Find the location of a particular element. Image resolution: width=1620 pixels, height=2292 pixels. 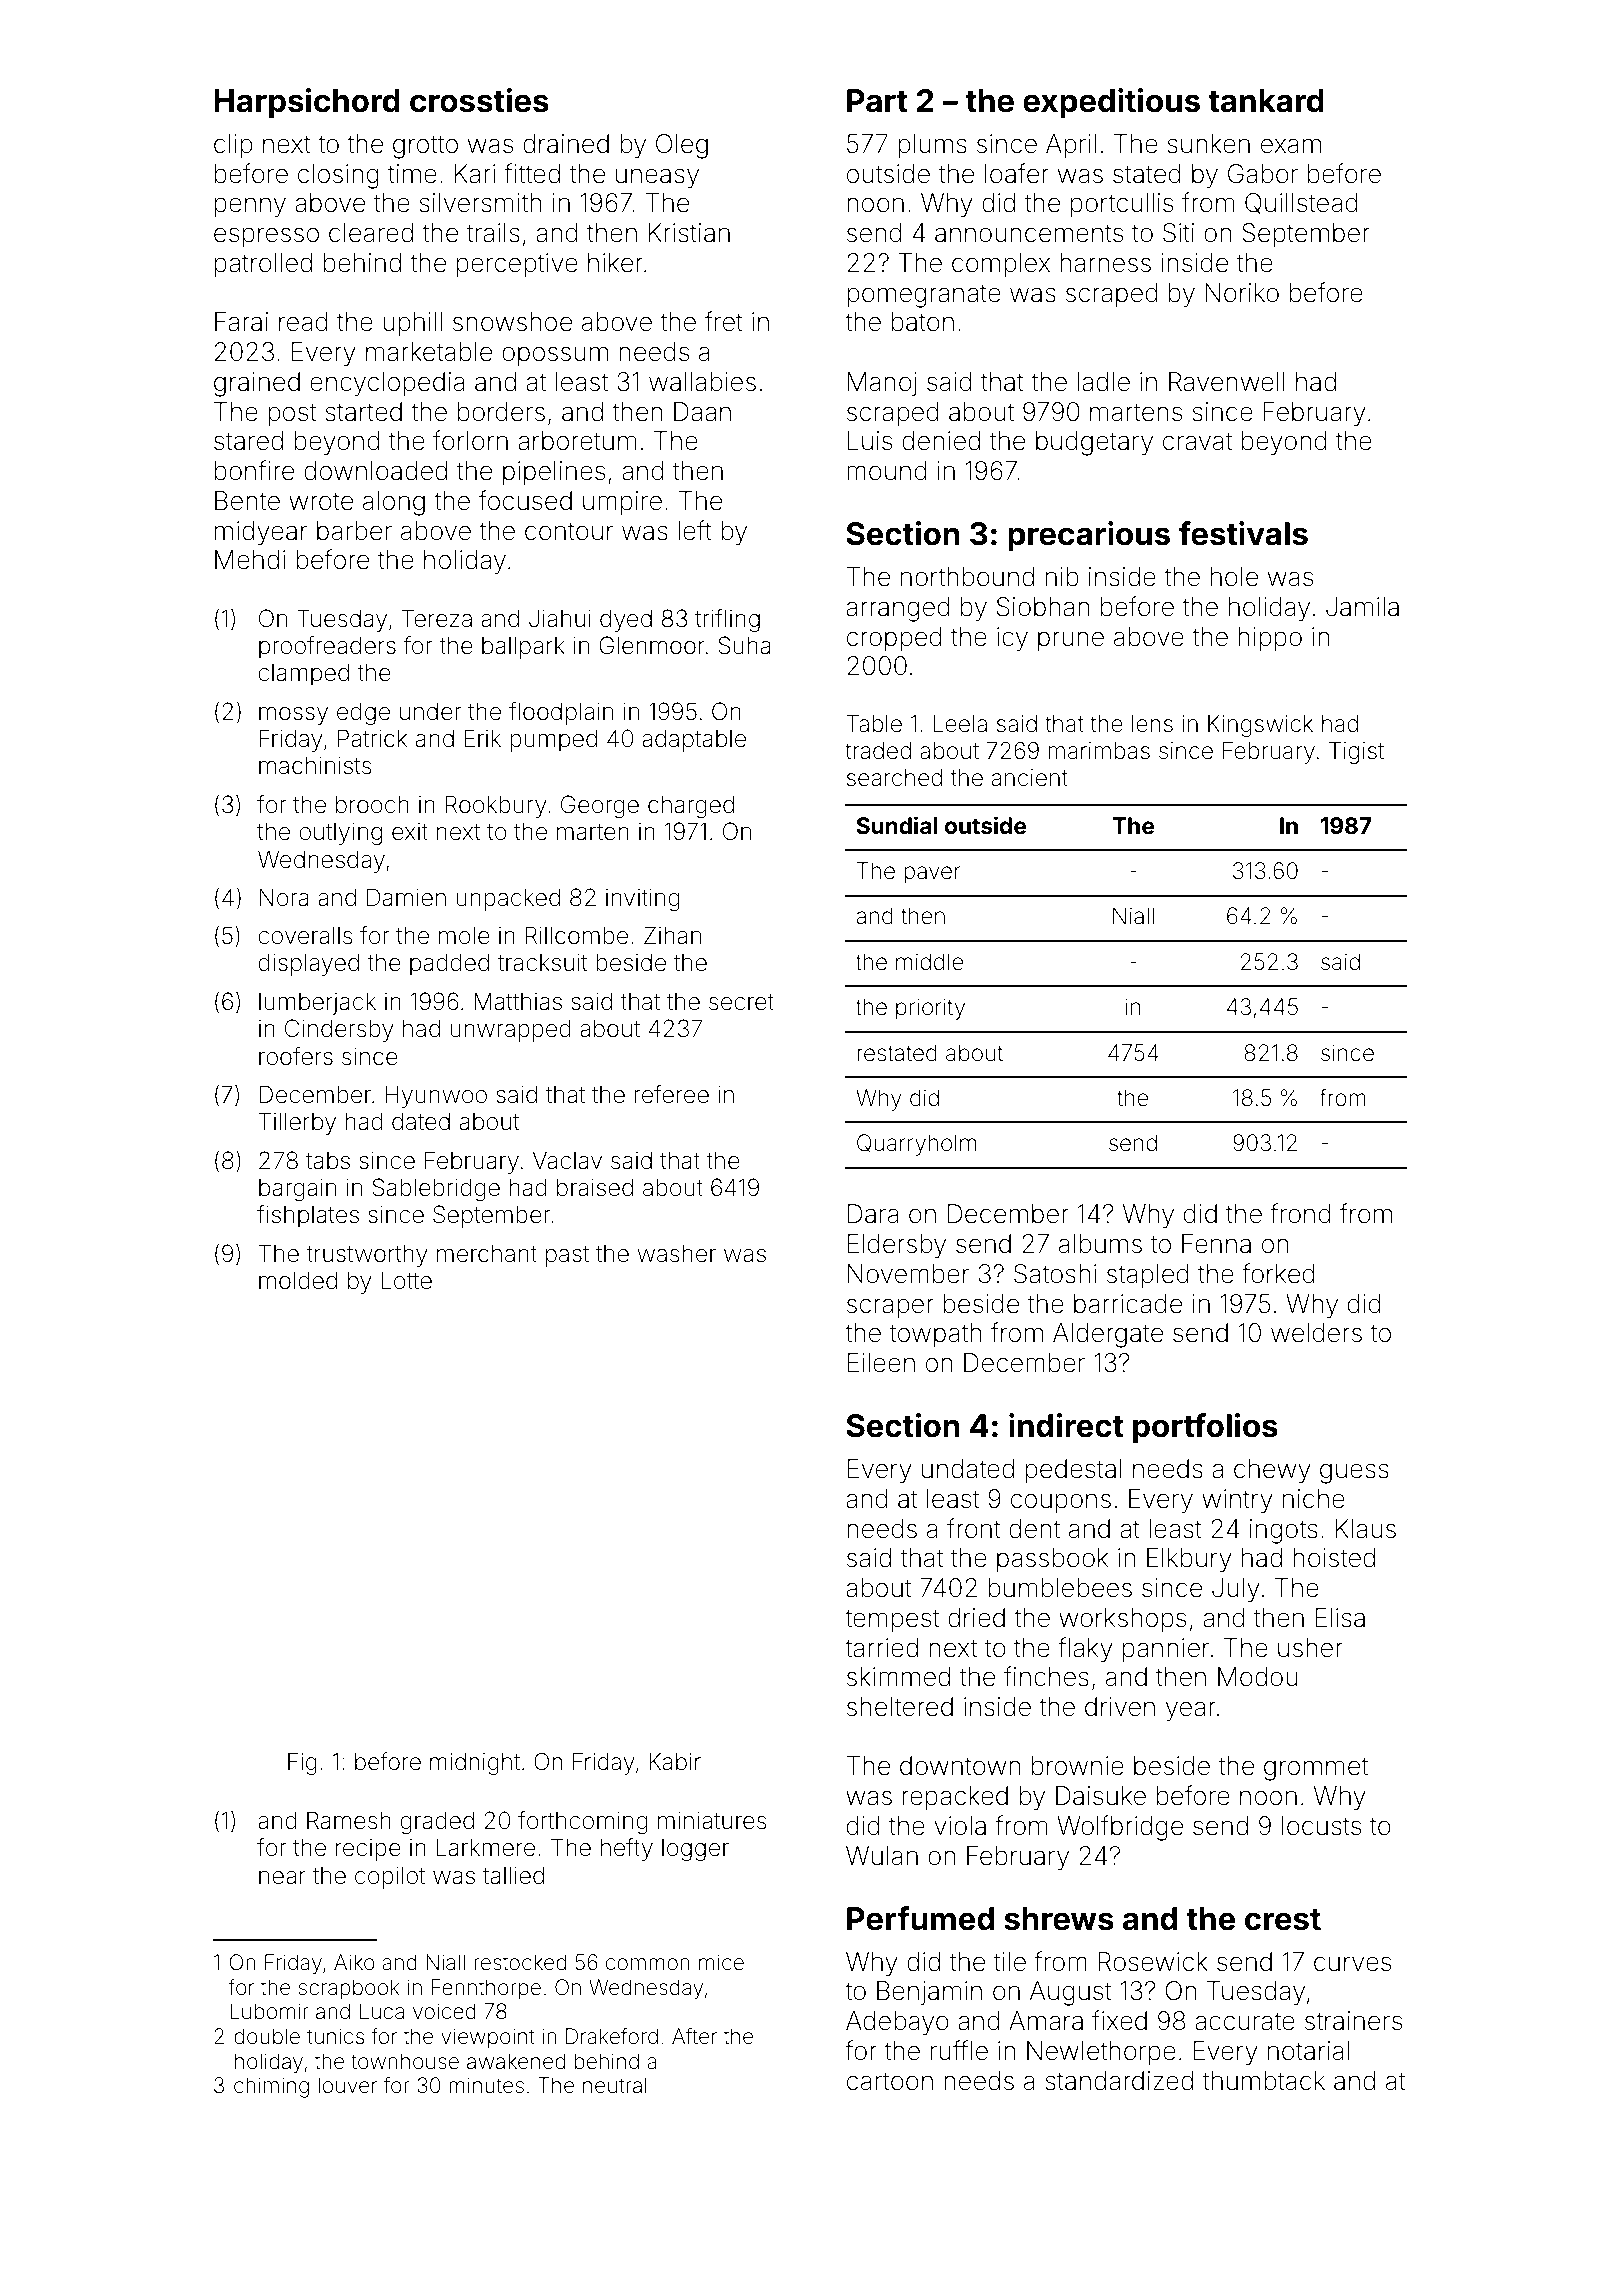

Lubomir is located at coordinates (269, 2011).
